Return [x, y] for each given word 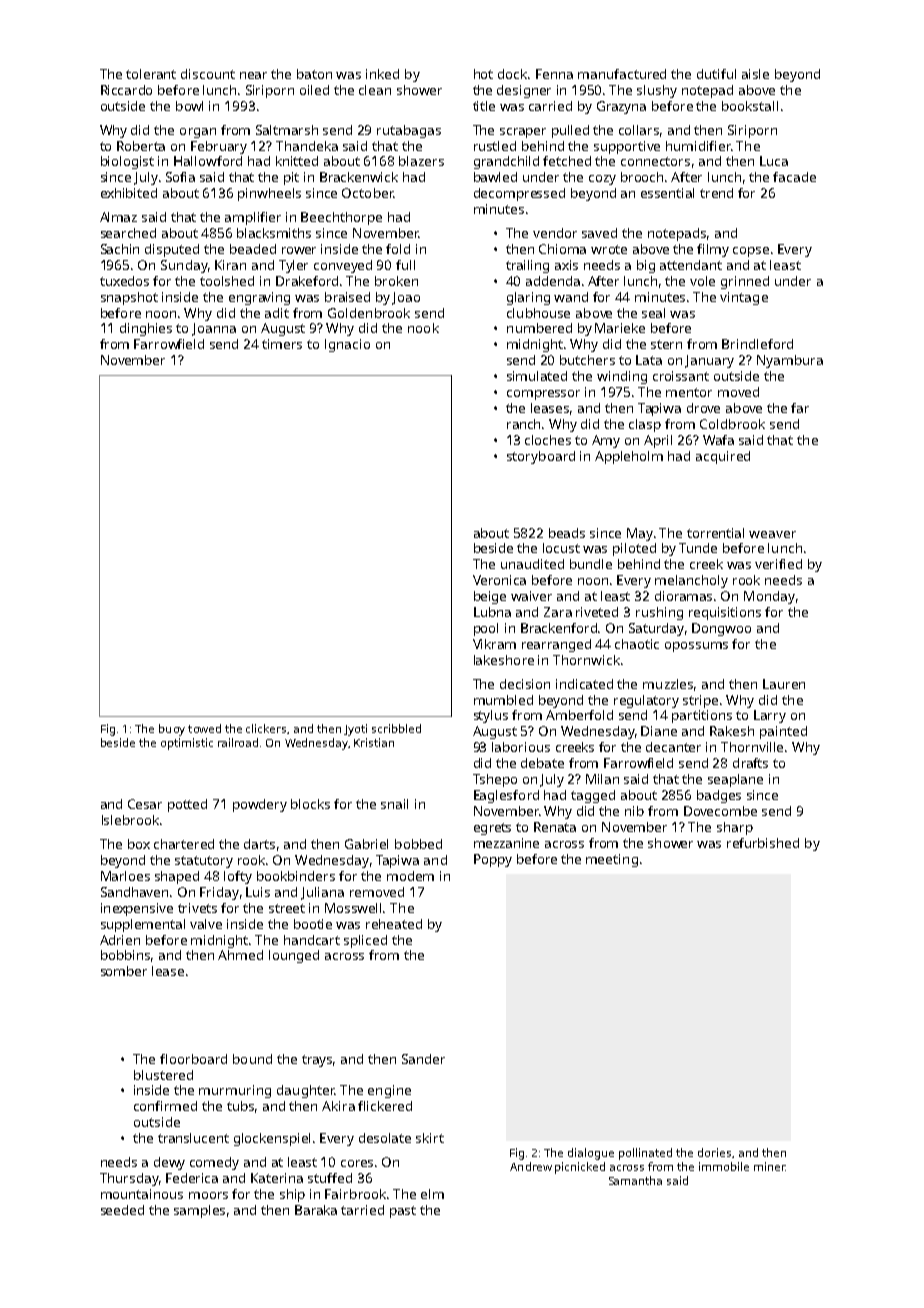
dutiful [716, 74]
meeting [612, 860]
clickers [266, 728]
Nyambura [790, 361]
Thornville [752, 747]
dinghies [146, 329]
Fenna [554, 74]
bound [252, 1059]
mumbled [503, 700]
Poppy [493, 860]
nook [423, 328]
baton [314, 74]
